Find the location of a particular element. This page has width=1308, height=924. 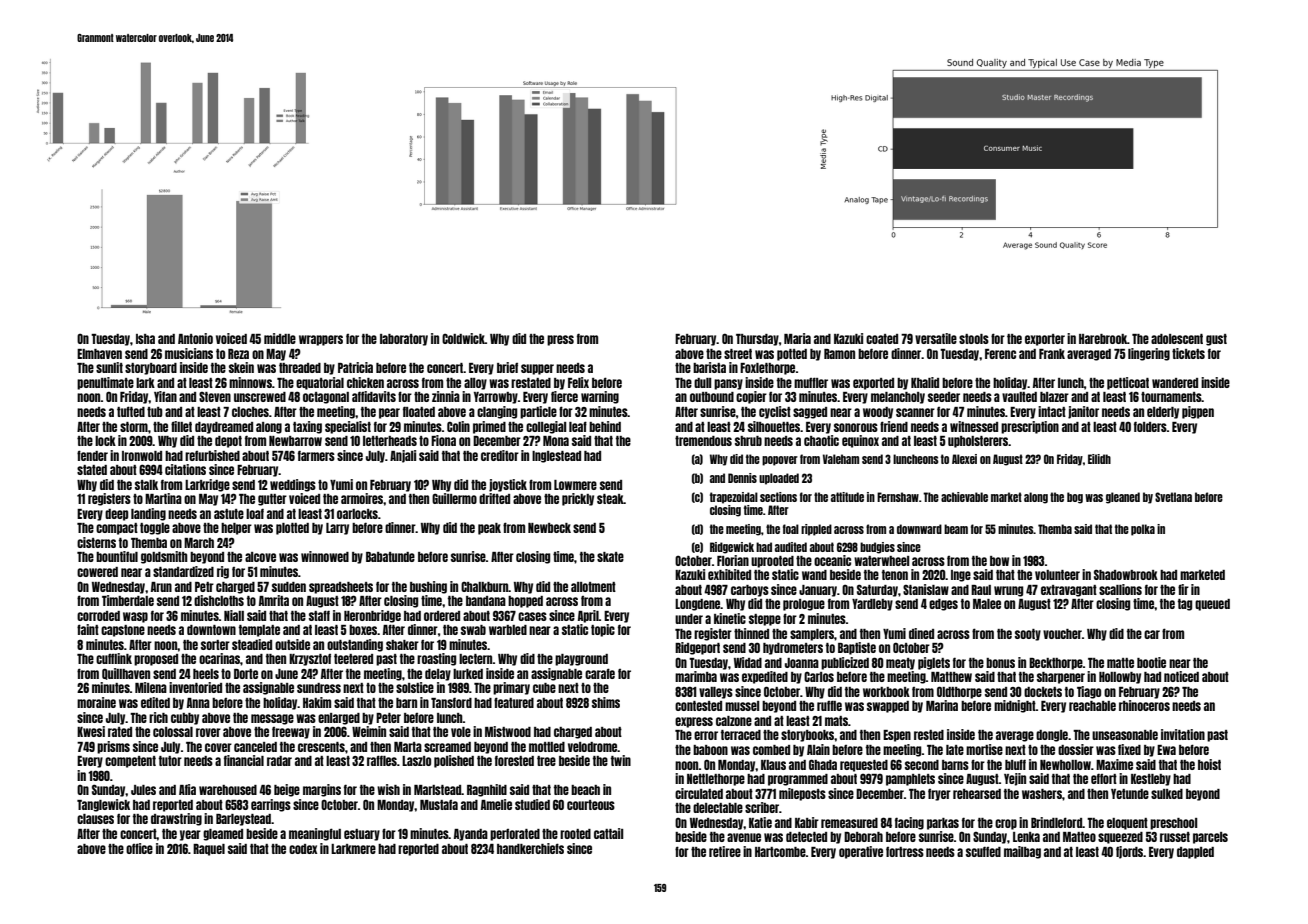

farmers is located at coordinates (316, 455).
